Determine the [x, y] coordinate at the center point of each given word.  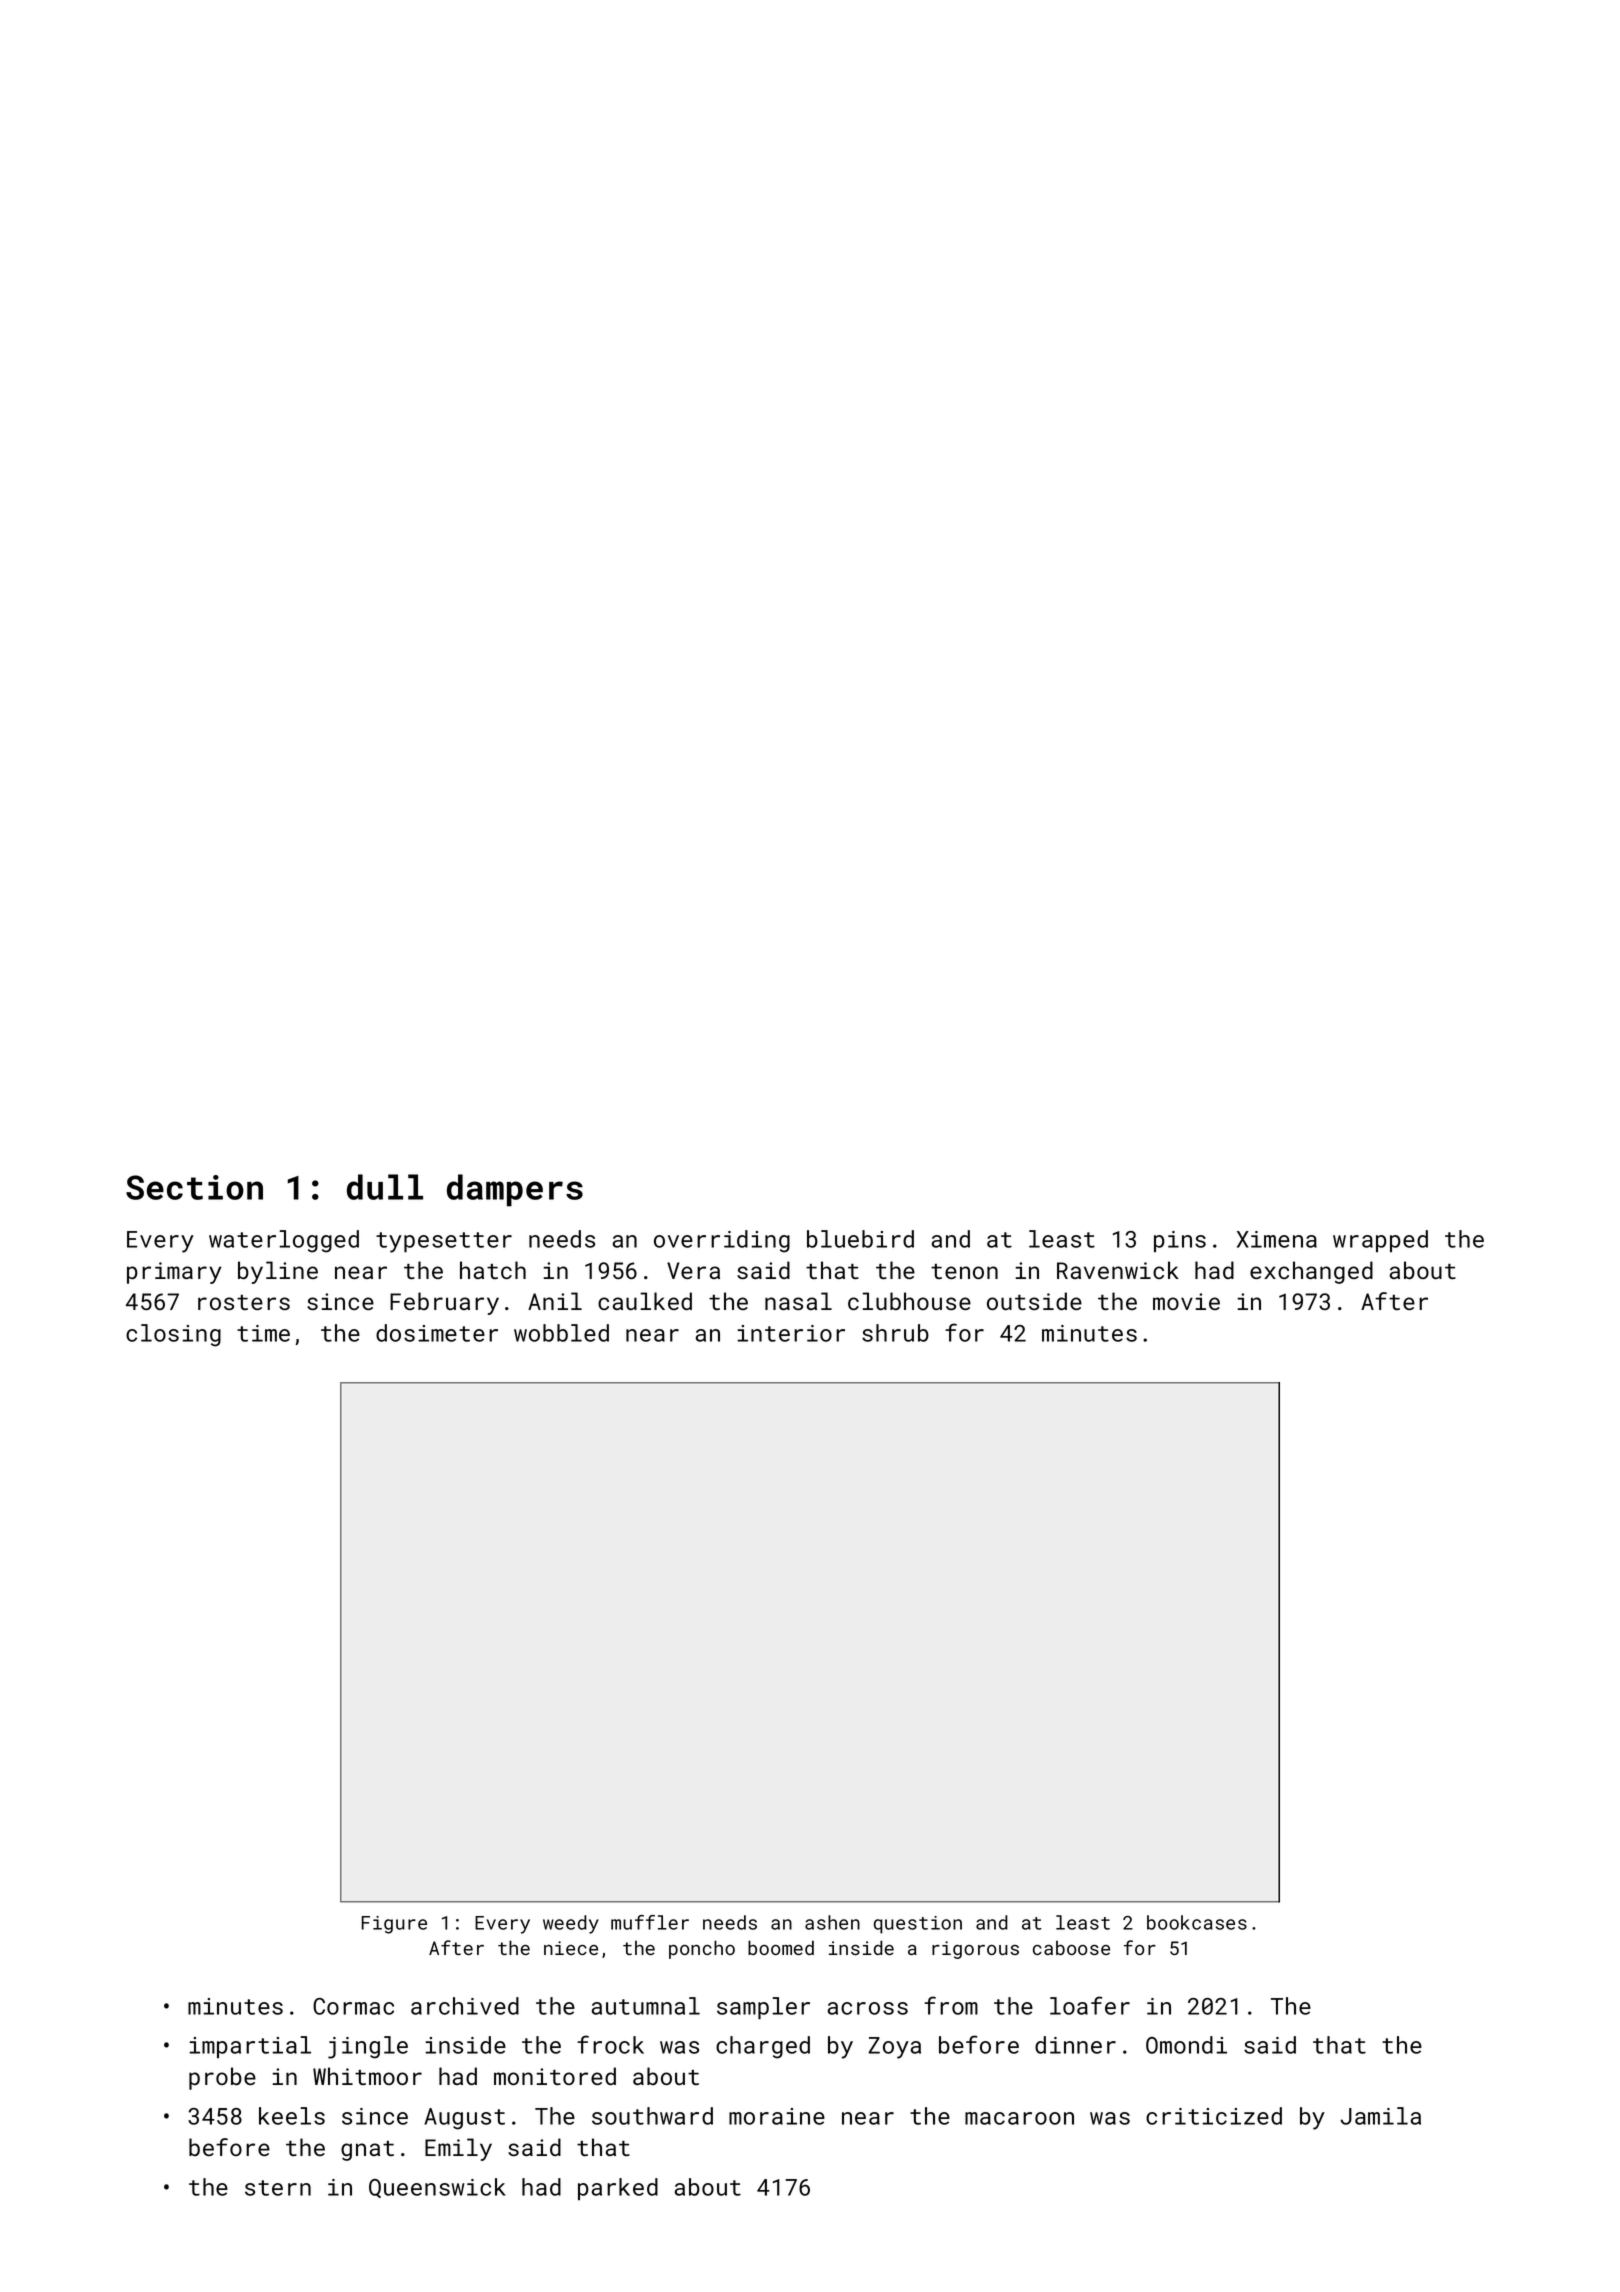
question [918, 1925]
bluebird [860, 1239]
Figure [394, 1925]
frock [610, 2044]
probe [222, 2078]
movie [1186, 1301]
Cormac [353, 2006]
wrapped [1380, 1241]
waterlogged [284, 1241]
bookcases [1197, 1922]
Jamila [1380, 2116]
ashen [832, 1922]
